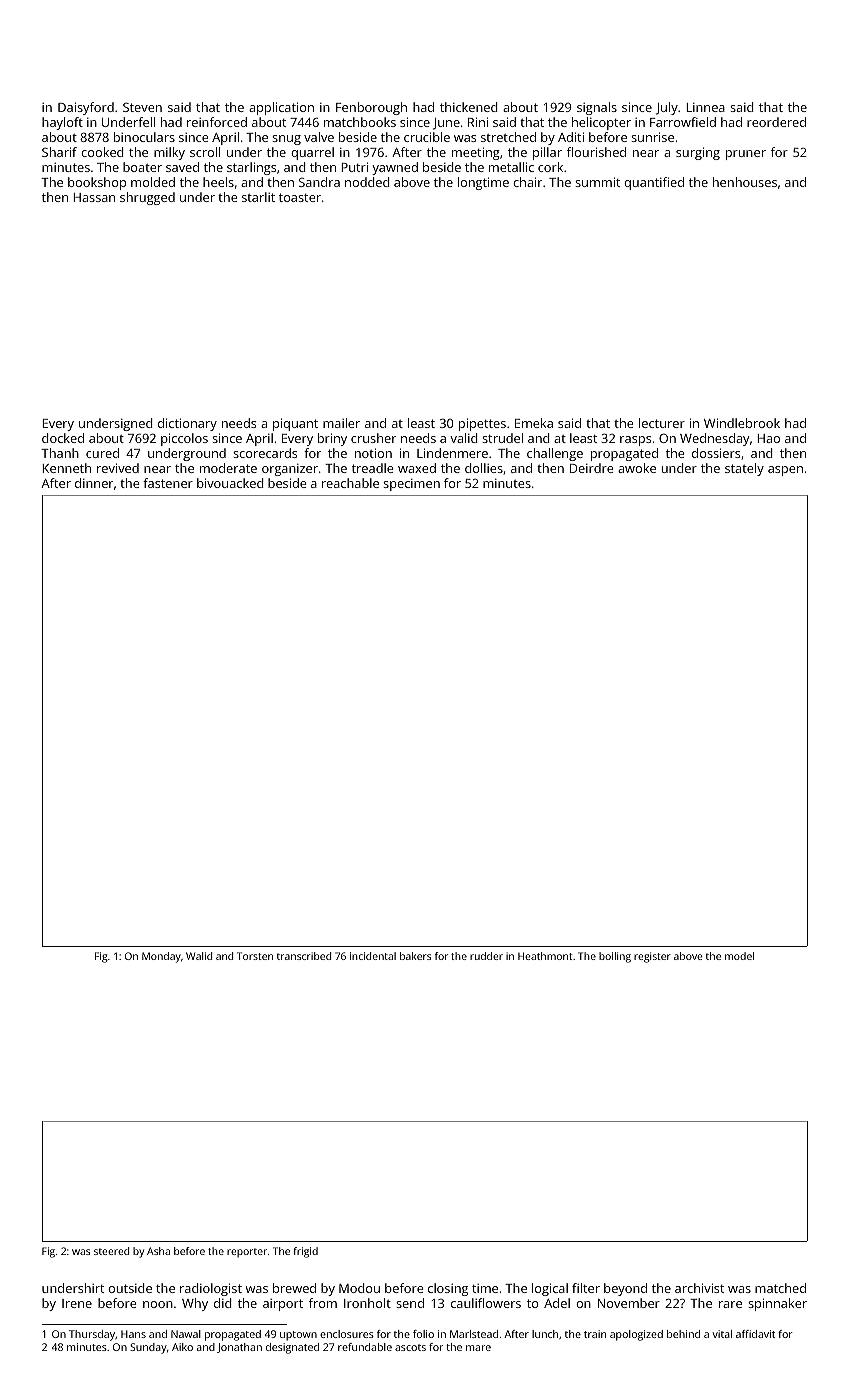  I want to click on incidental, so click(373, 956).
